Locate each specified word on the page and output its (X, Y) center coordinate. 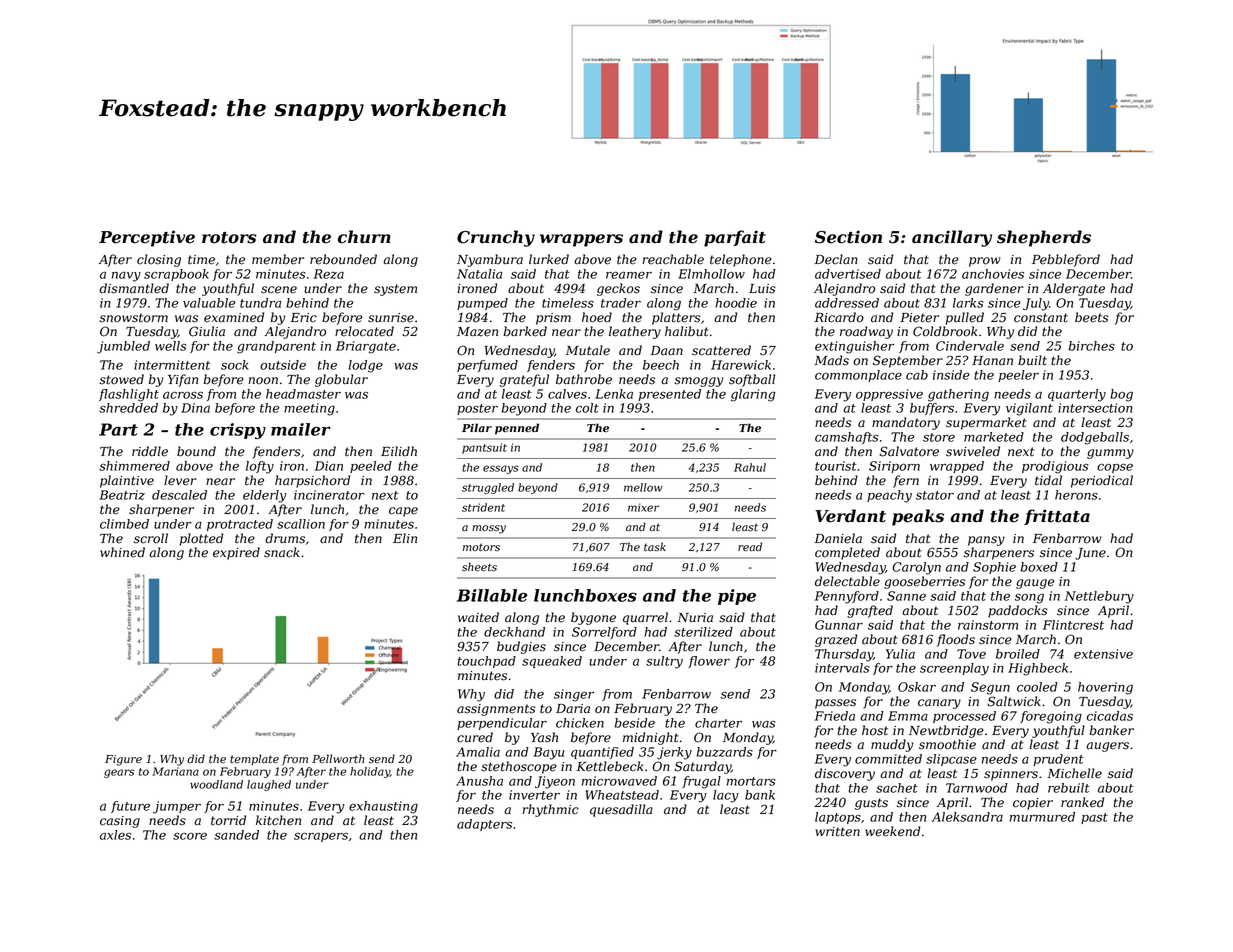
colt (587, 408)
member (278, 259)
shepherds (1044, 238)
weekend (892, 831)
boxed (1039, 567)
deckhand (514, 632)
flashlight (129, 395)
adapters (484, 825)
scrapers (321, 837)
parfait (735, 238)
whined (122, 552)
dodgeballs (1095, 438)
